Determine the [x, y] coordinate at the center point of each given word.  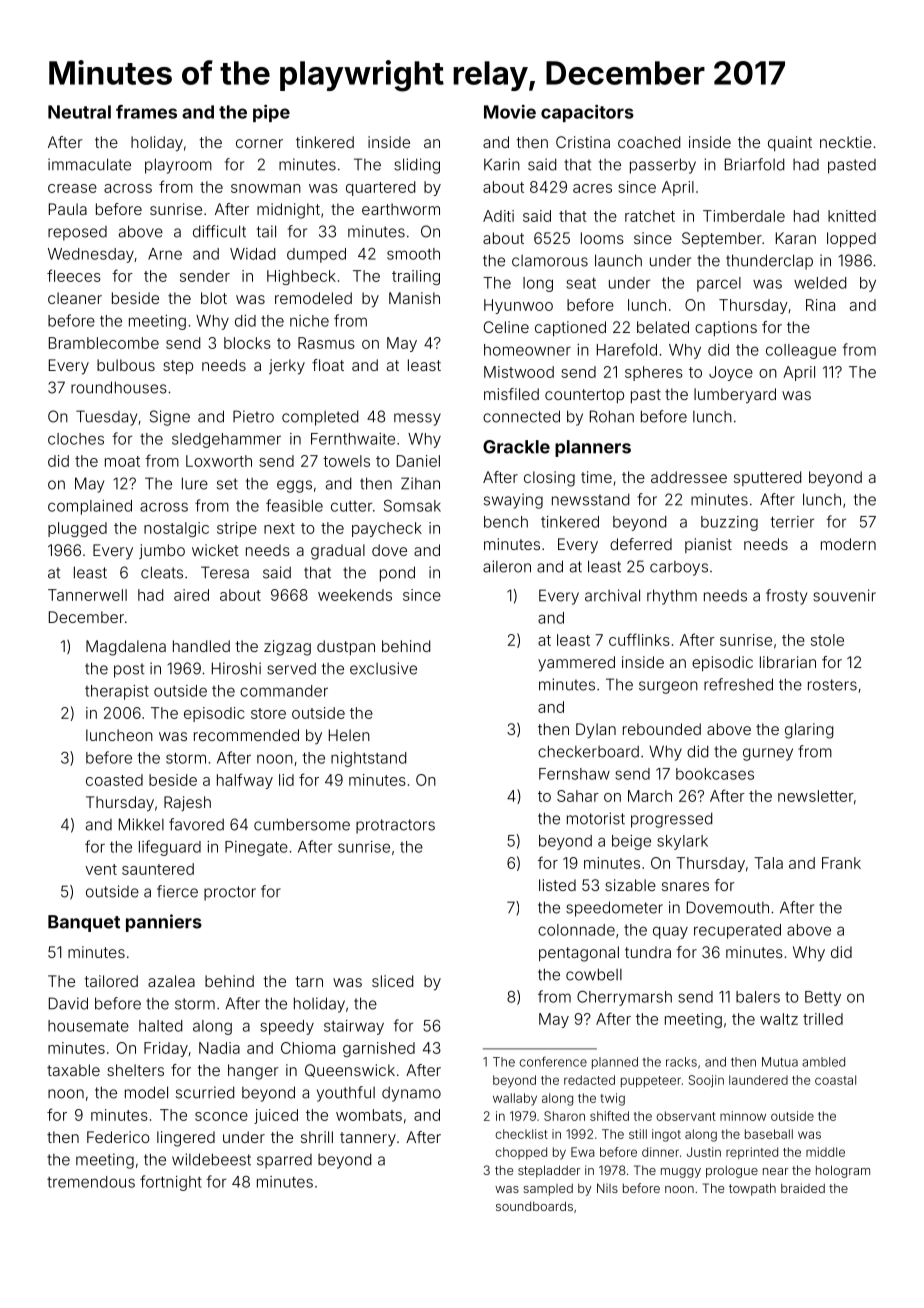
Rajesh [187, 803]
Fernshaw [574, 774]
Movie [510, 112]
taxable [73, 1070]
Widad [252, 254]
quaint [790, 143]
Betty [823, 998]
